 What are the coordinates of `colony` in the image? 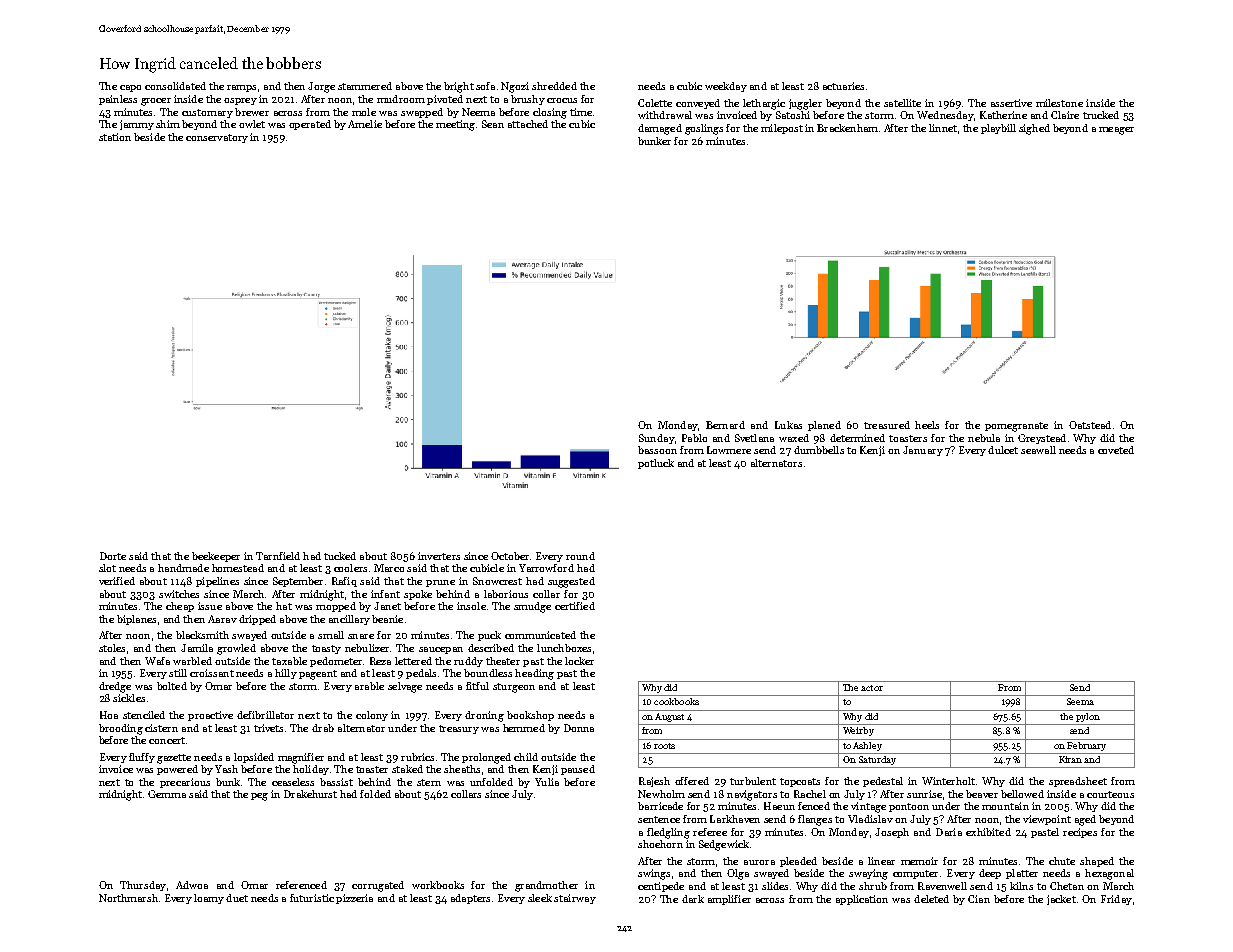 It's located at (372, 716).
